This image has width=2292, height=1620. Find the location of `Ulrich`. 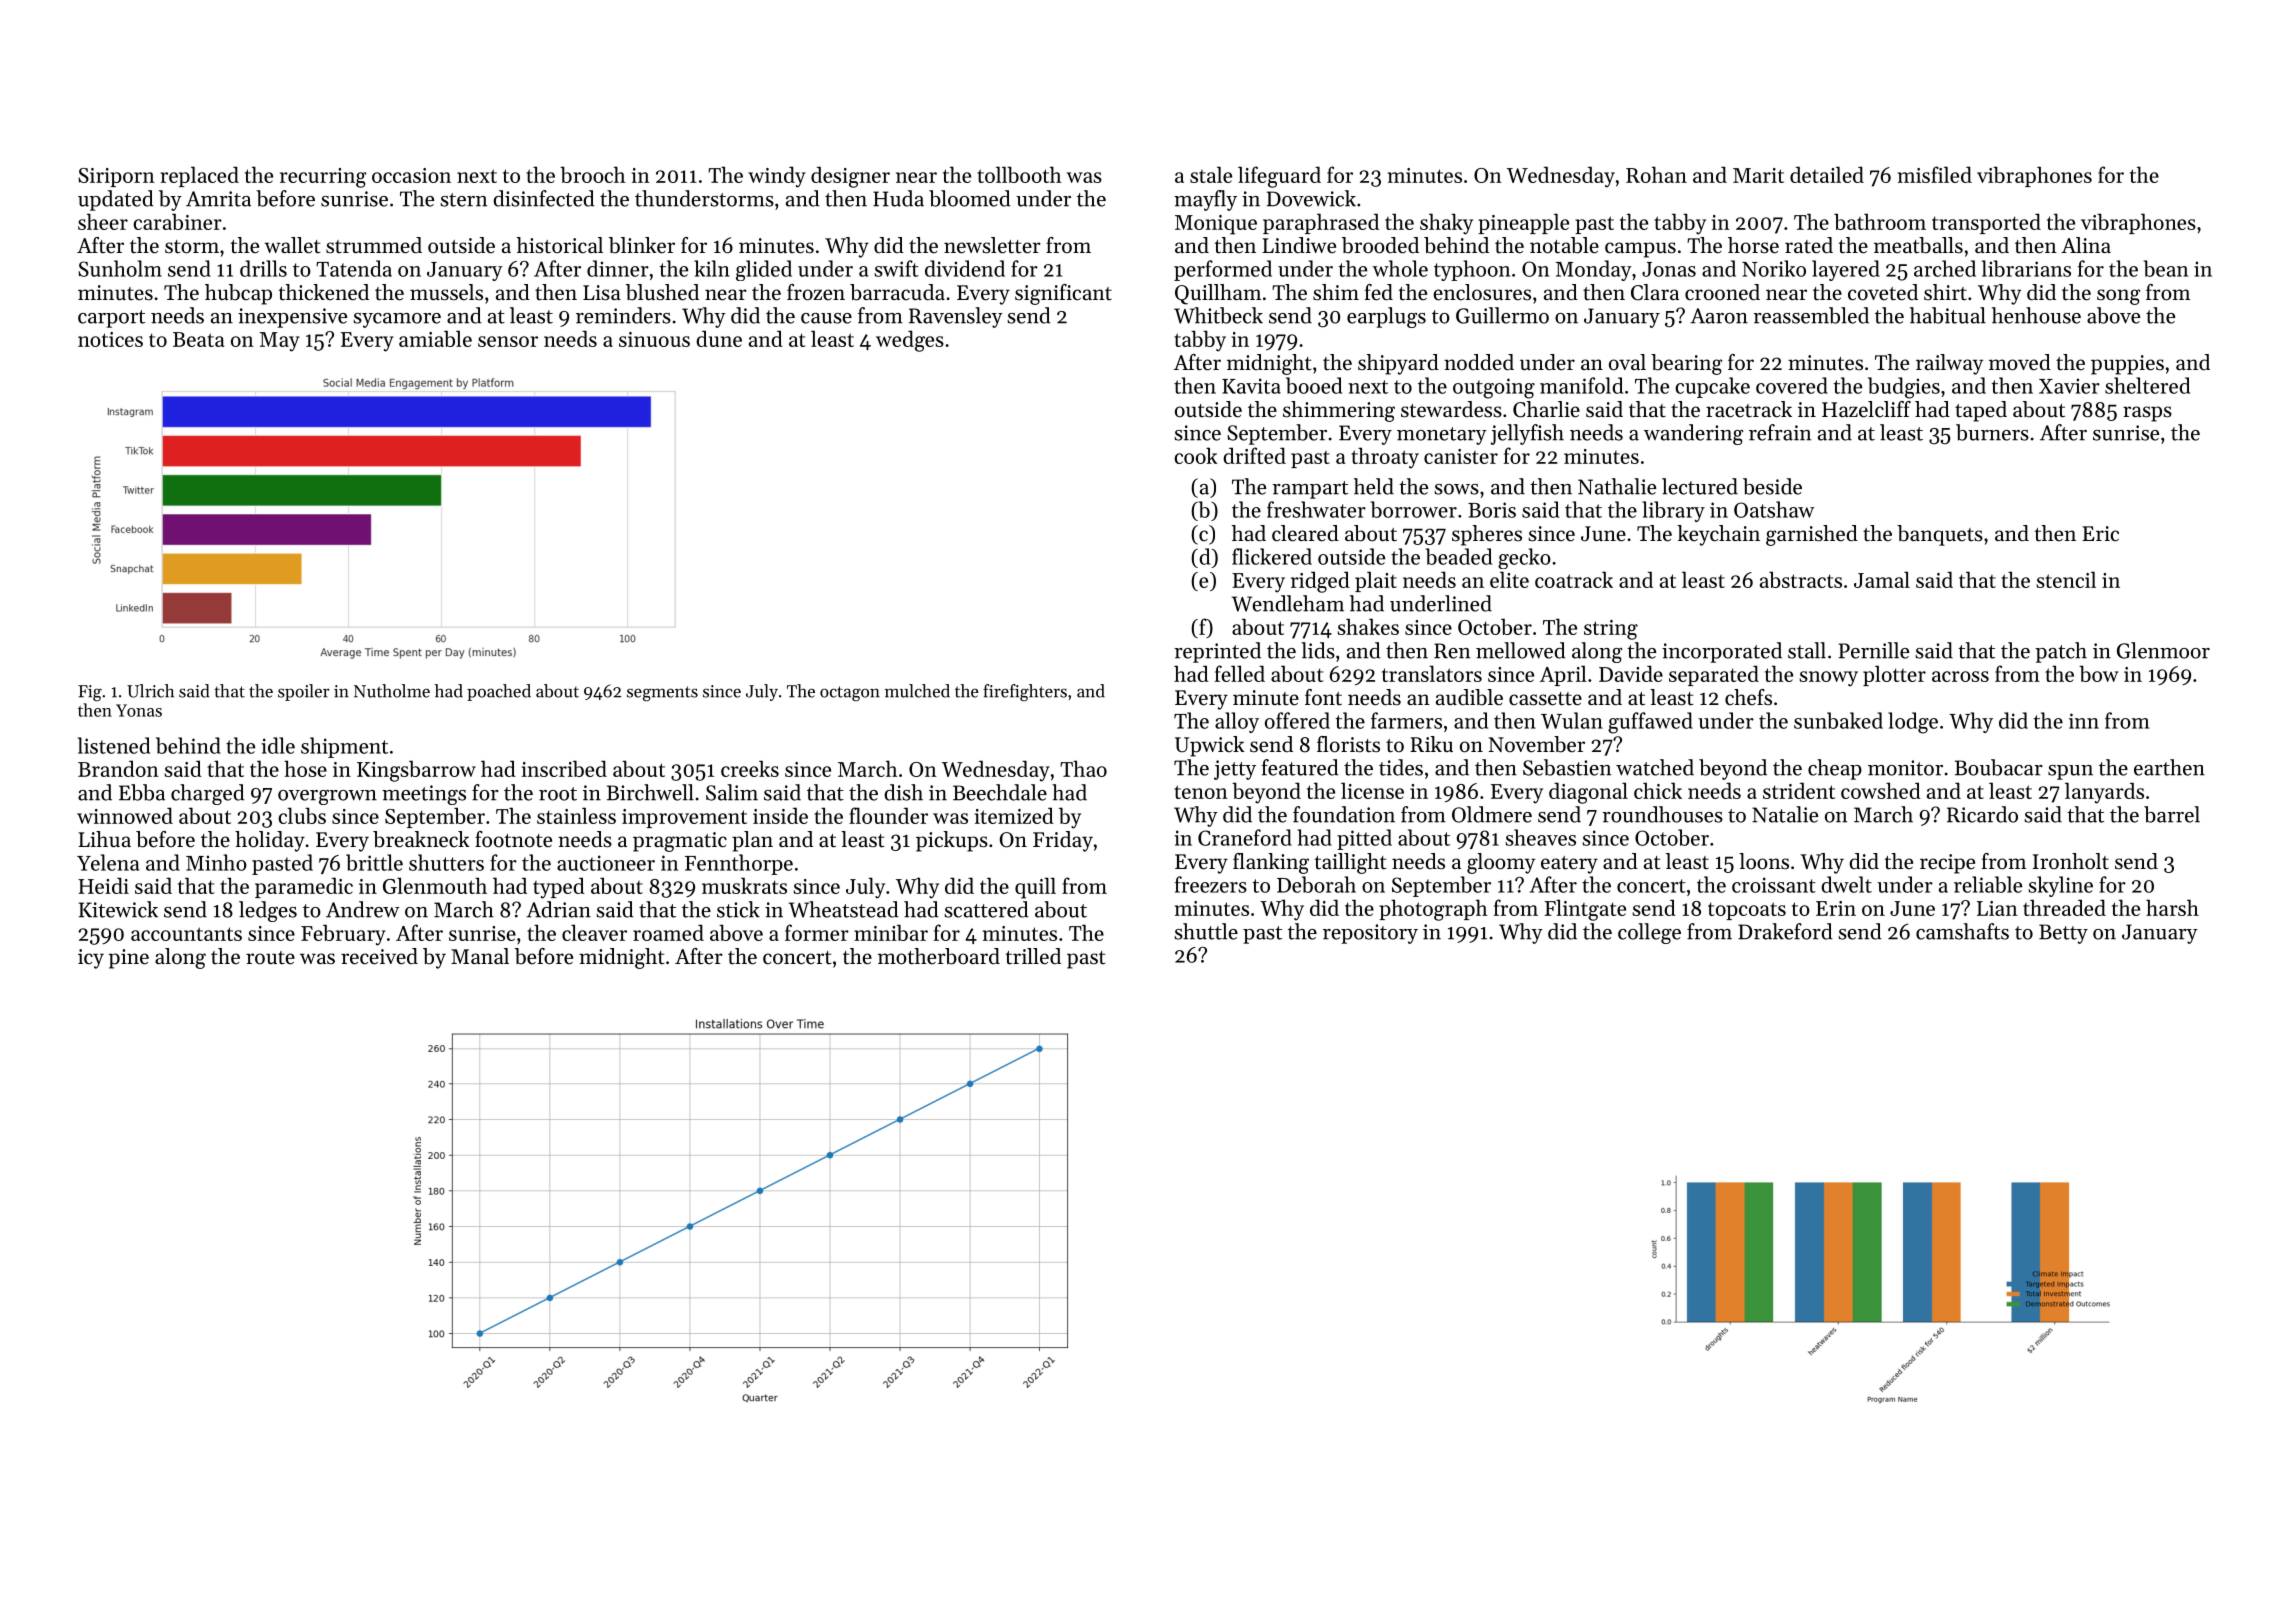

Ulrich is located at coordinates (150, 691).
